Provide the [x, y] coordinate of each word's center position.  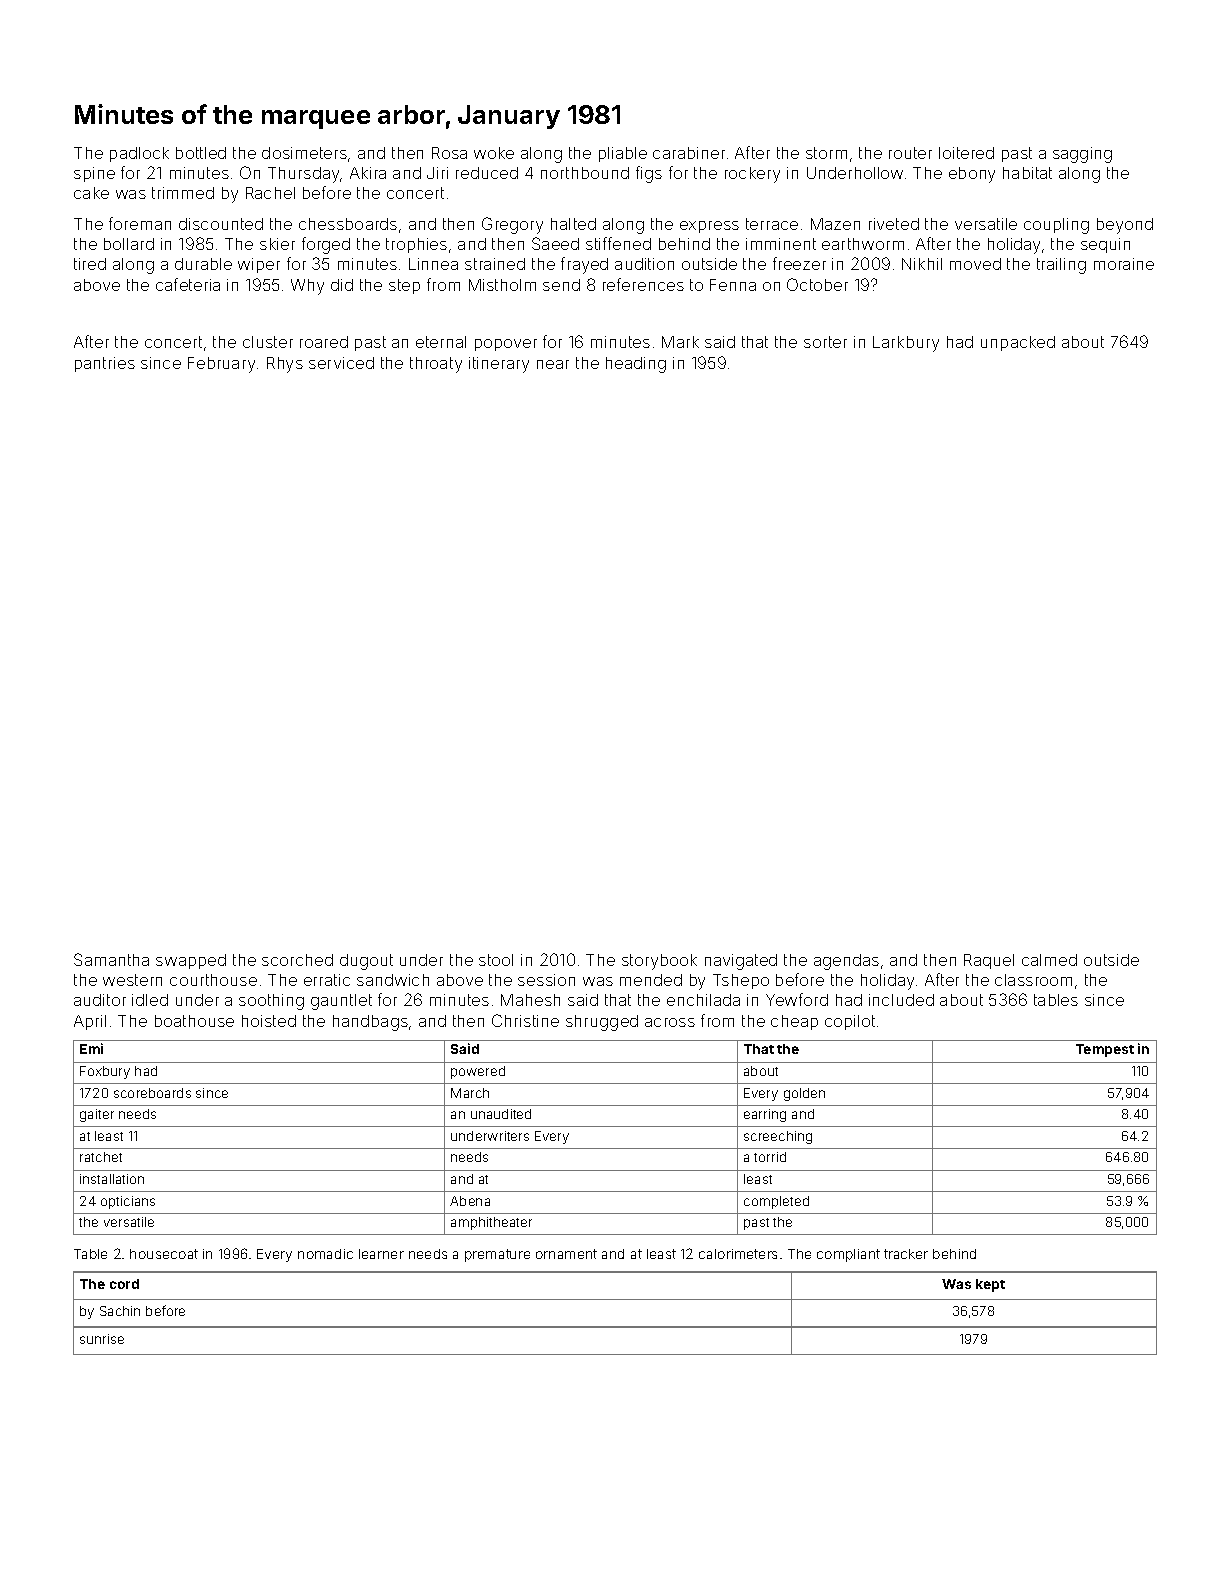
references [643, 284]
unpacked [1018, 343]
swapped [191, 961]
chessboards [348, 224]
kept [990, 1285]
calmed [1049, 960]
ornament [566, 1254]
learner [381, 1254]
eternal [441, 342]
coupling [1056, 226]
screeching [778, 1137]
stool [496, 960]
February [221, 365]
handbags [370, 1023]
